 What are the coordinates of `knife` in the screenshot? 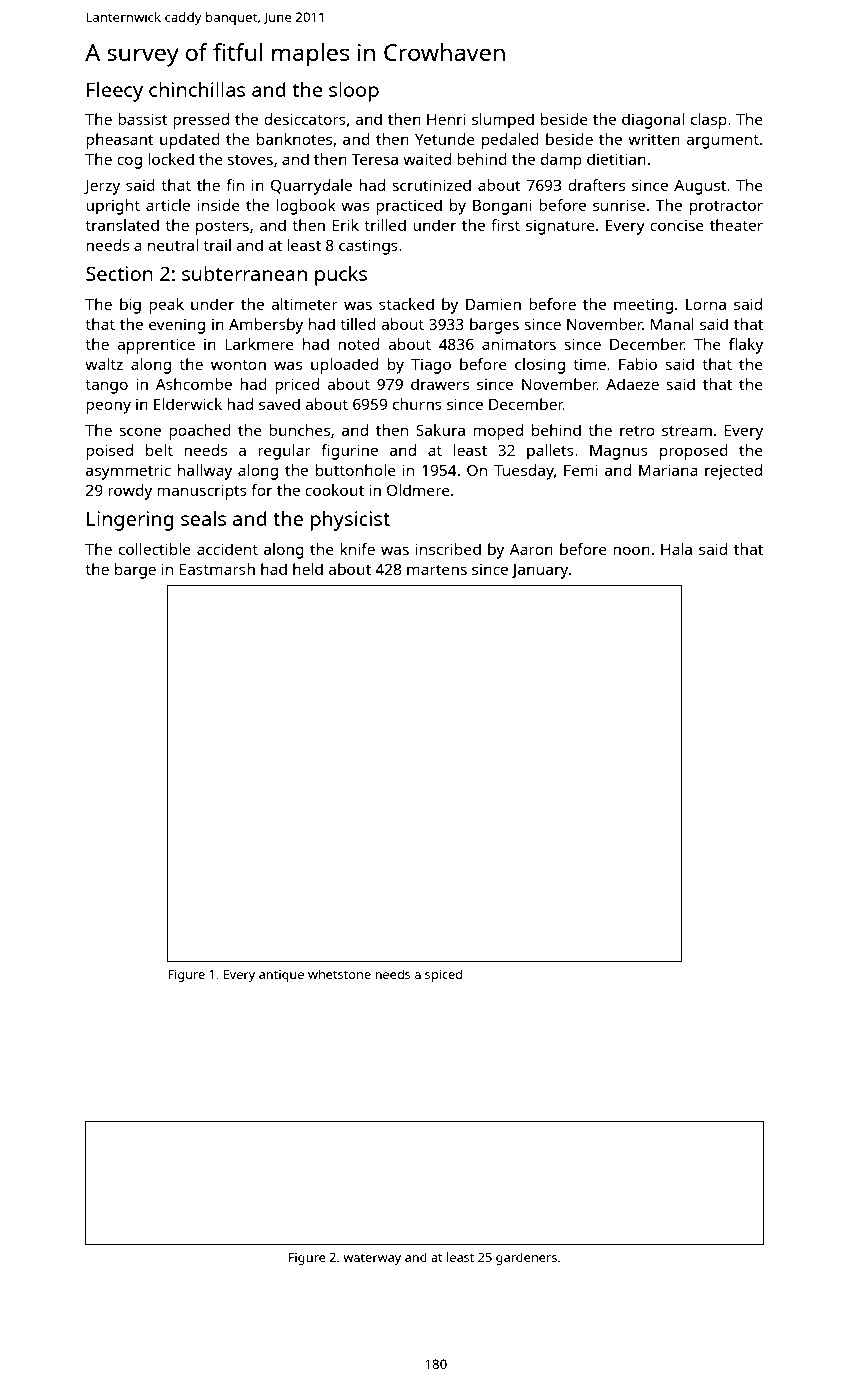 It's located at (357, 549).
